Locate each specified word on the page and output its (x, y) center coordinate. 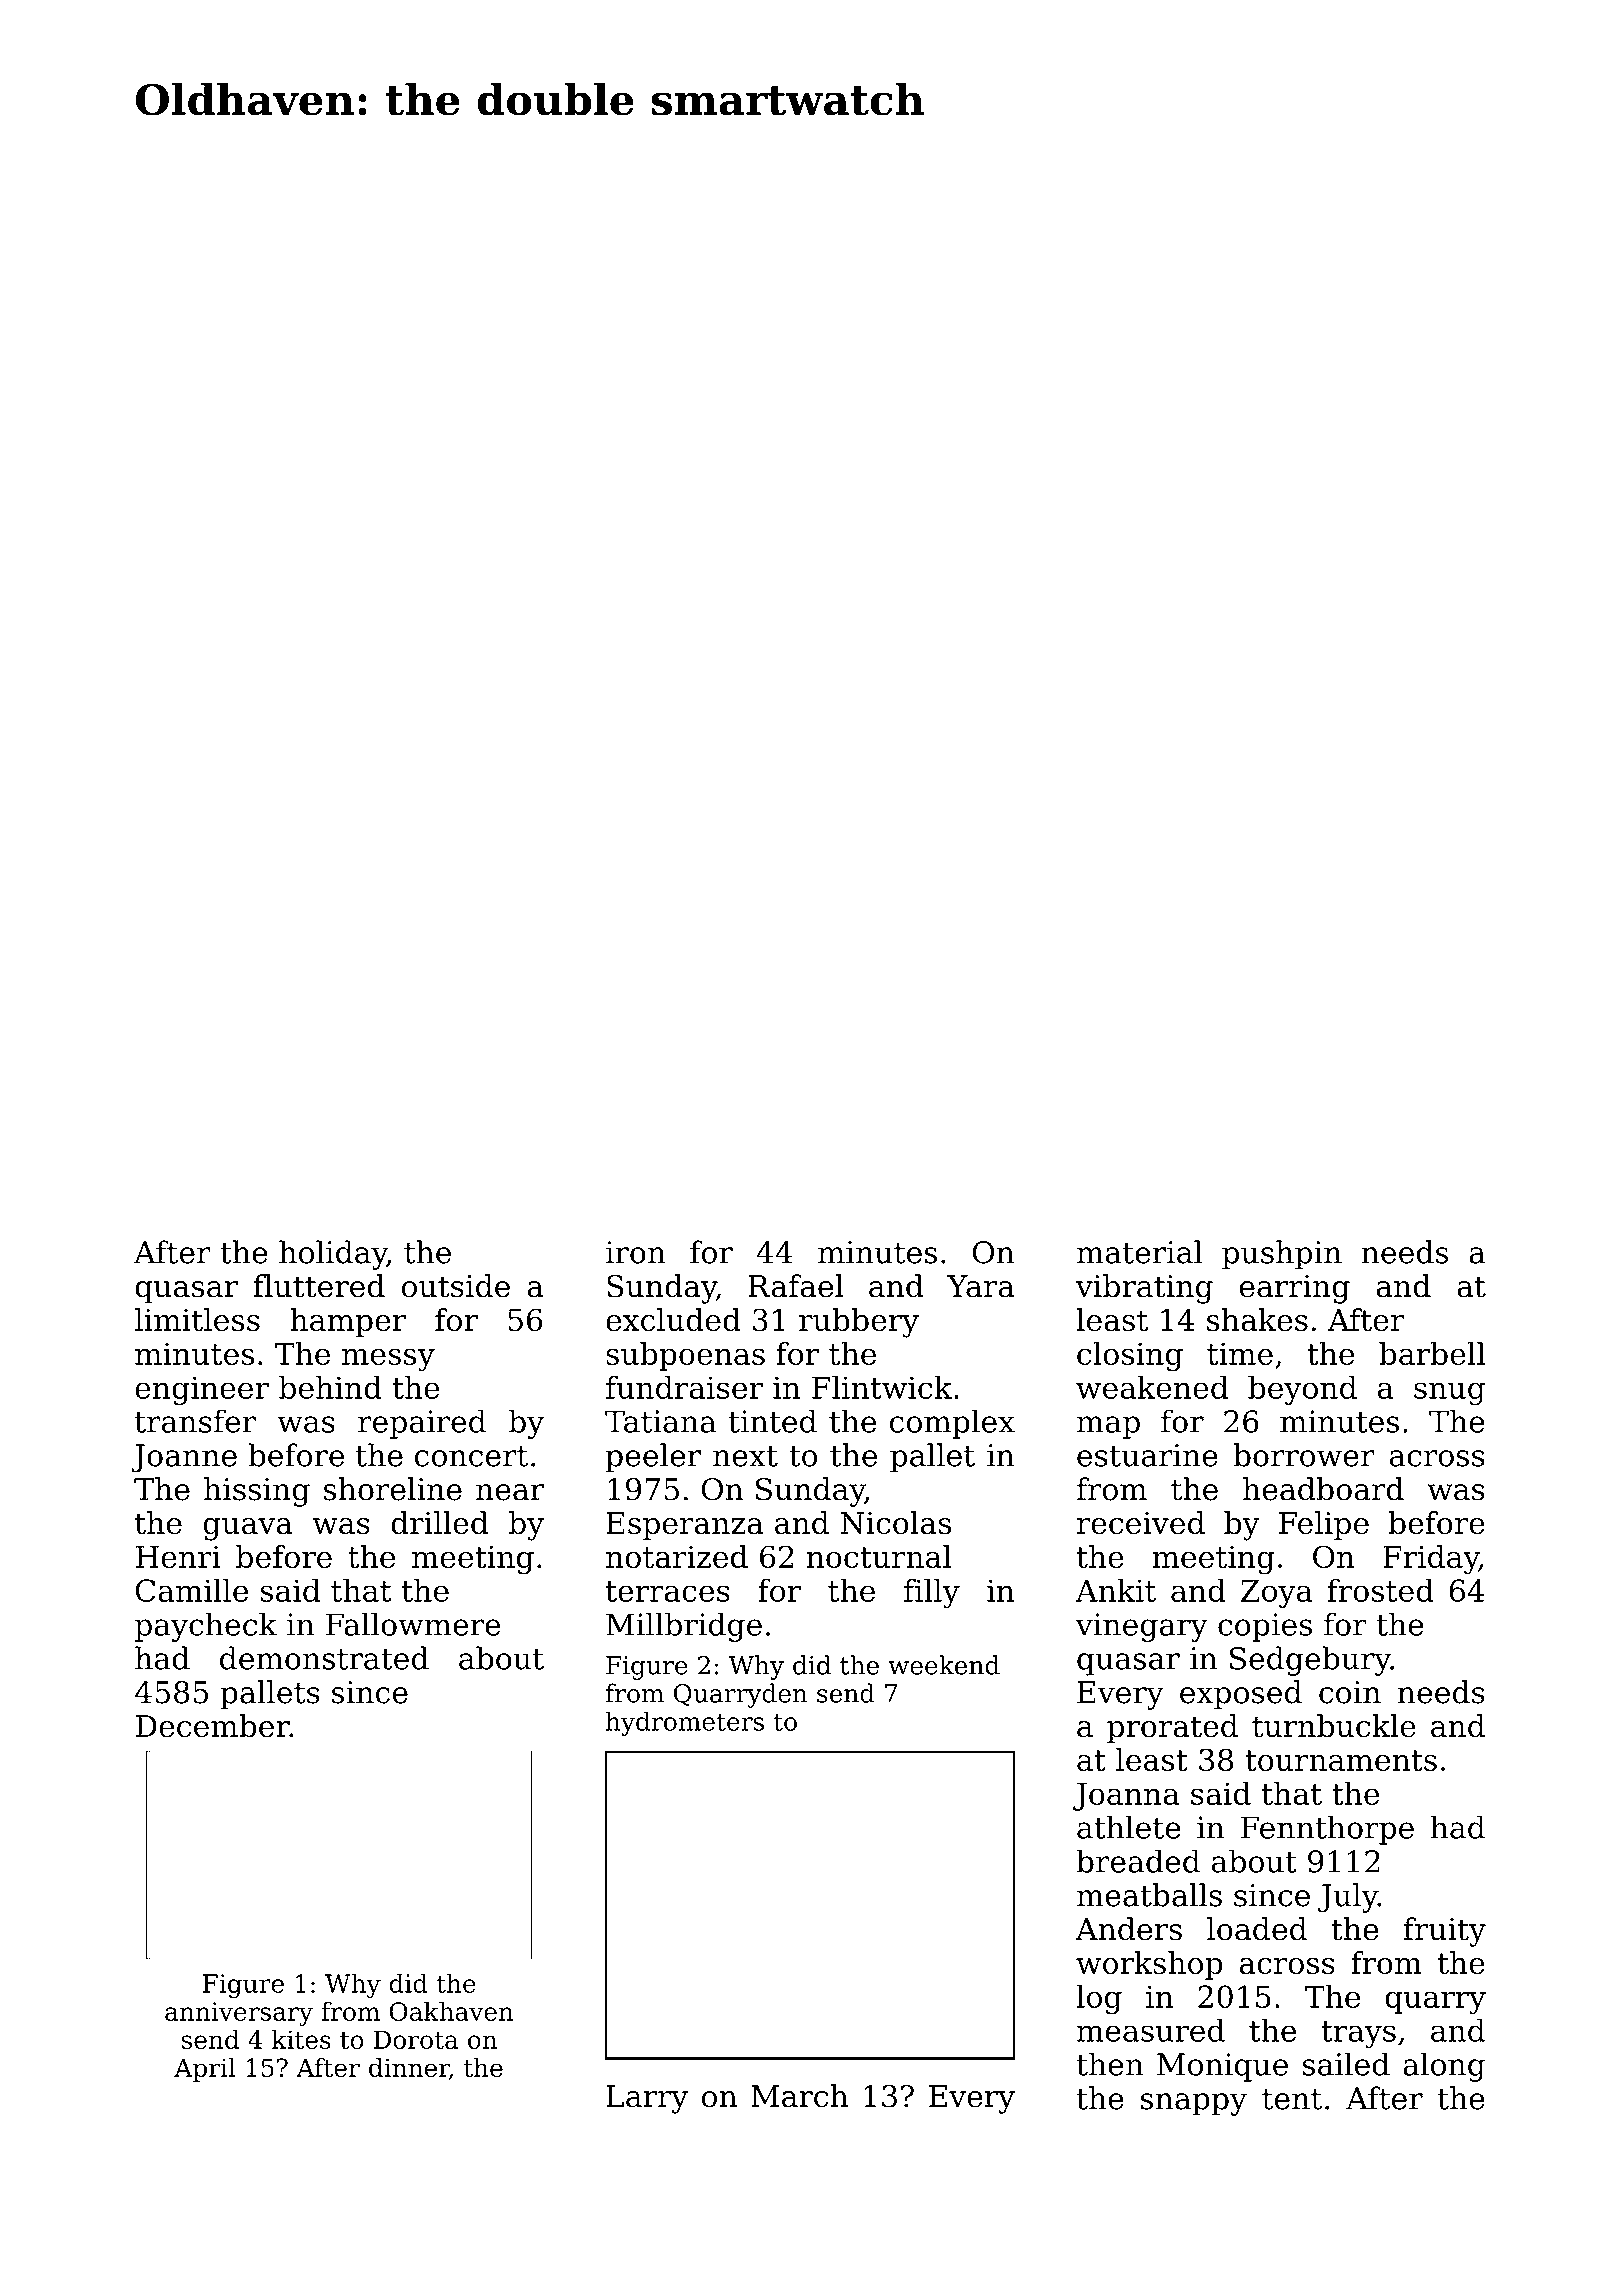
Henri (178, 1557)
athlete (1129, 1827)
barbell (1432, 1353)
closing (1130, 1357)
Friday (1431, 1560)
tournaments (1341, 1760)
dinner (409, 2069)
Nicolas (896, 1523)
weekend (944, 1665)
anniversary (239, 2014)
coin (1350, 1692)
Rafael (796, 1286)
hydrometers (685, 1723)
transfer (195, 1421)
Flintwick (882, 1387)
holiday (333, 1255)
